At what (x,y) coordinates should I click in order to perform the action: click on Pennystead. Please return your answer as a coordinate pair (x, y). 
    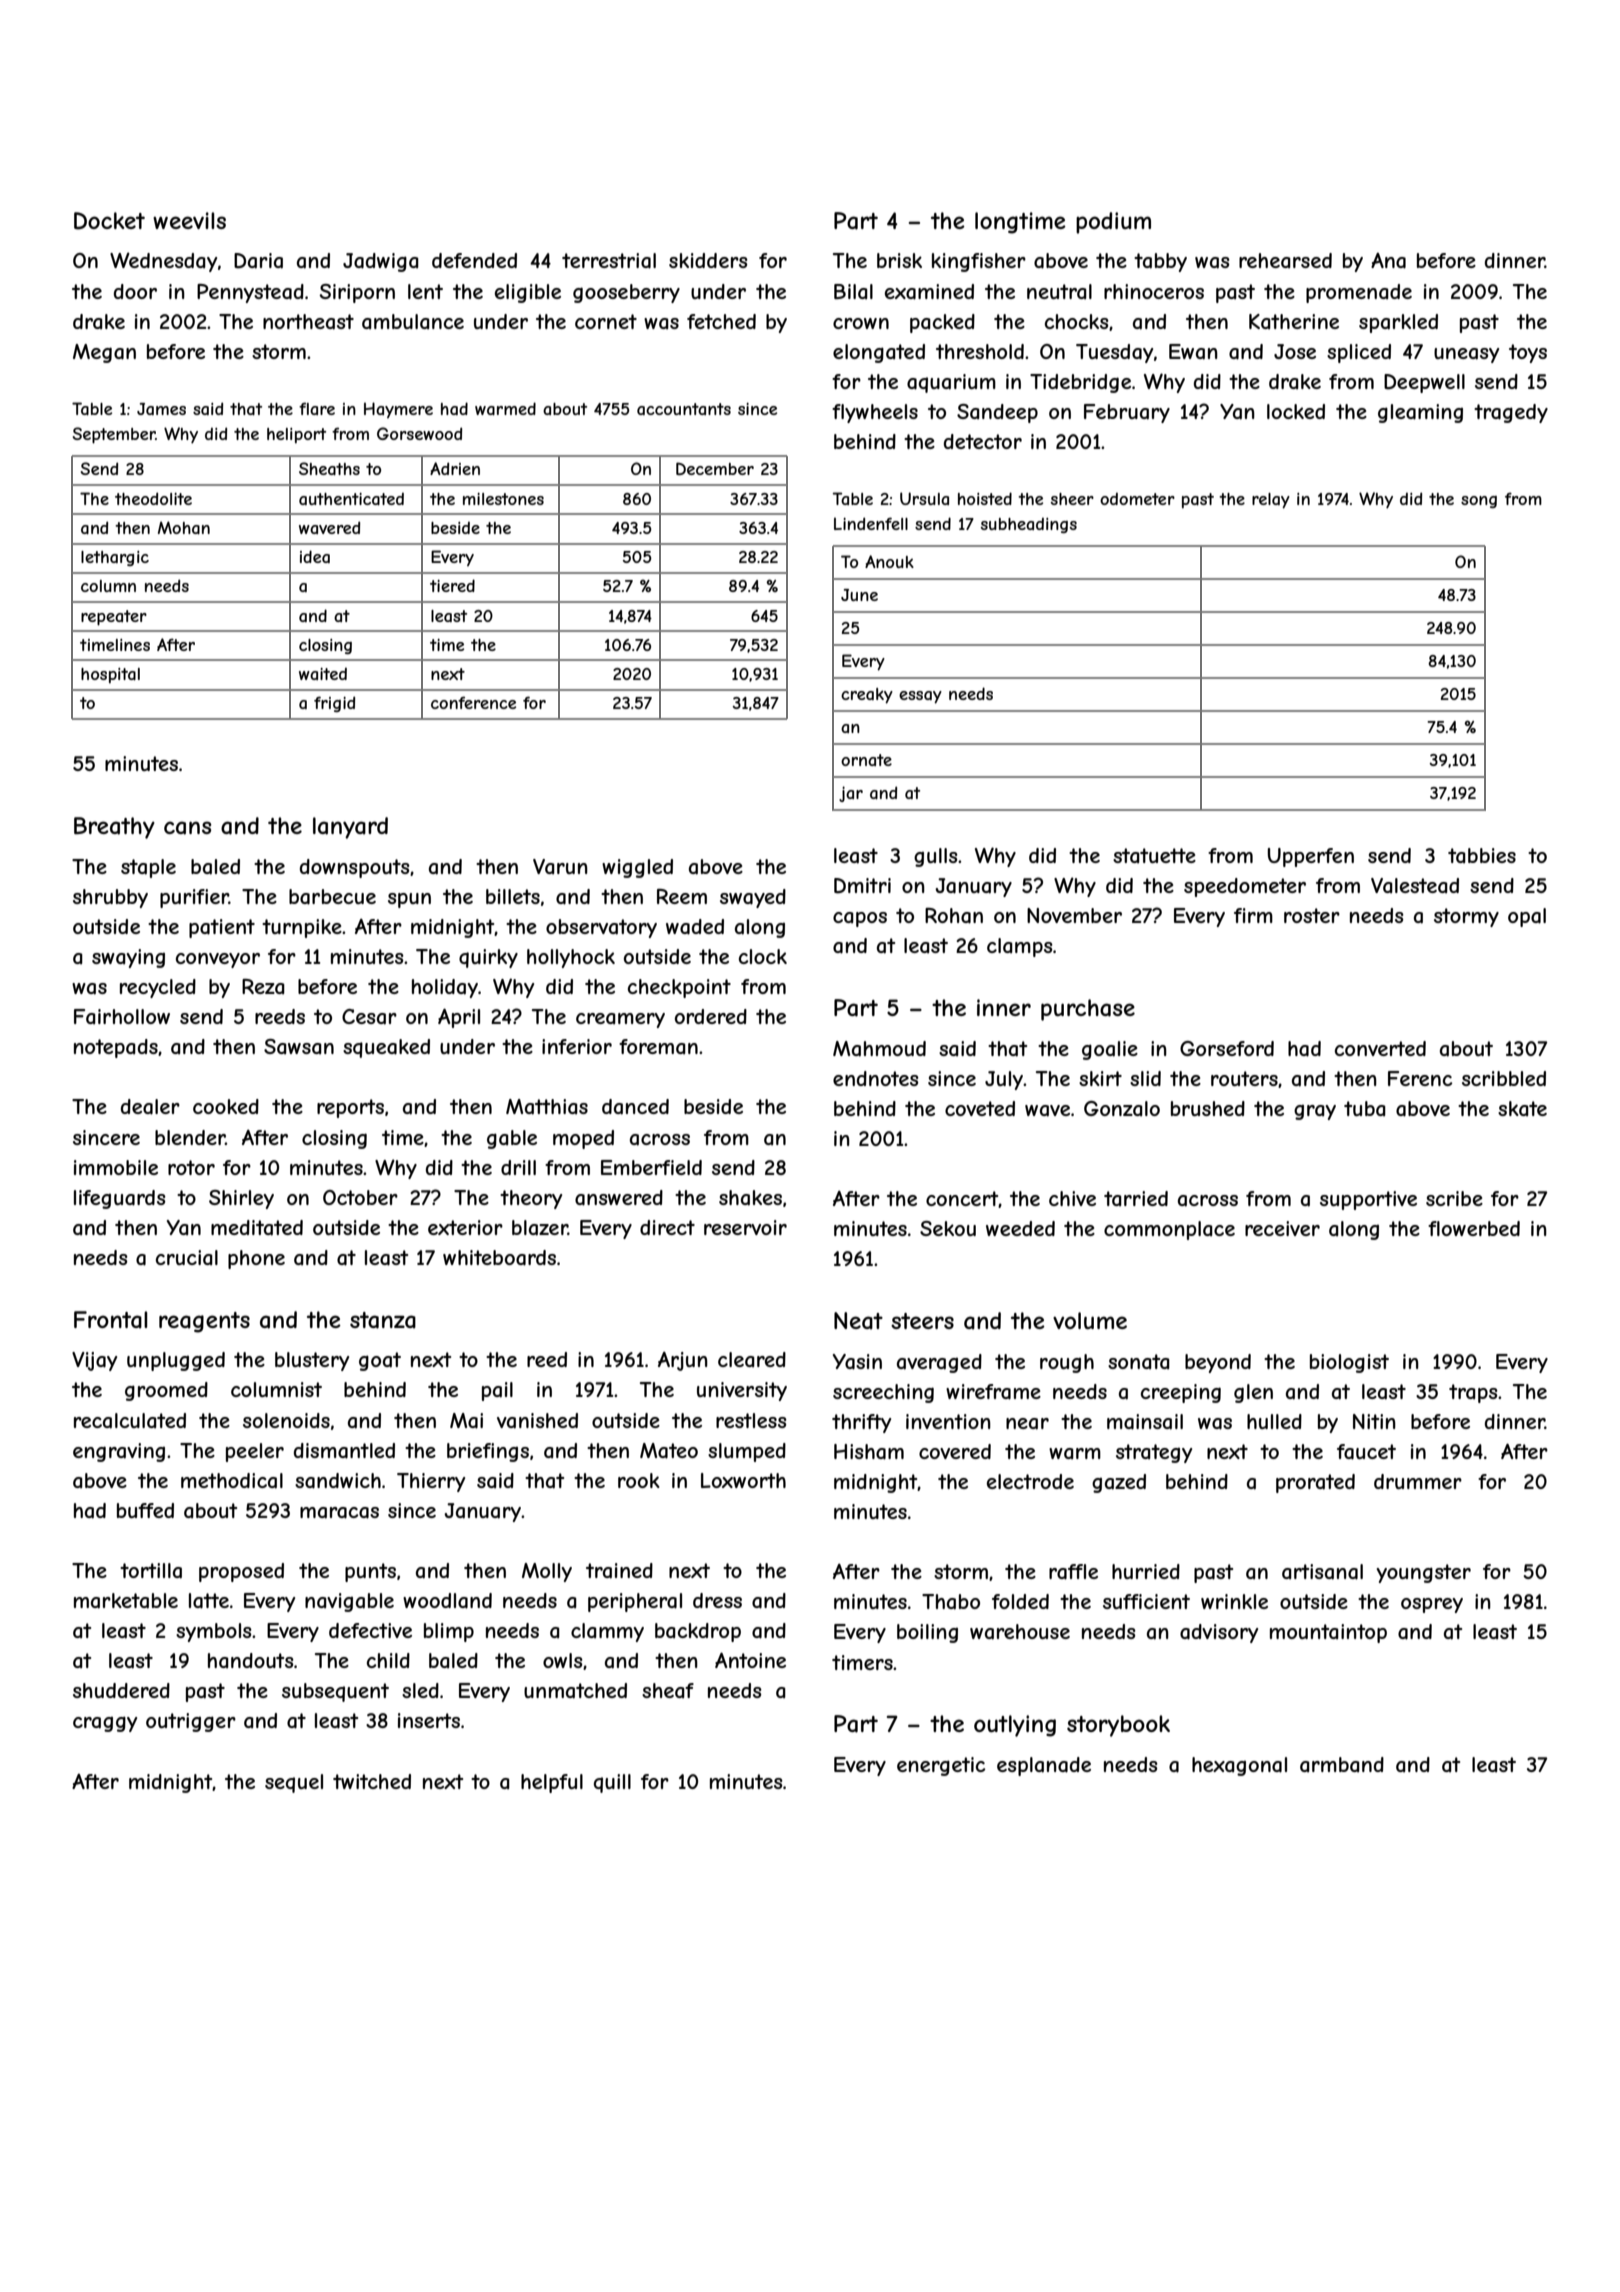
    Looking at the image, I should click on (250, 293).
